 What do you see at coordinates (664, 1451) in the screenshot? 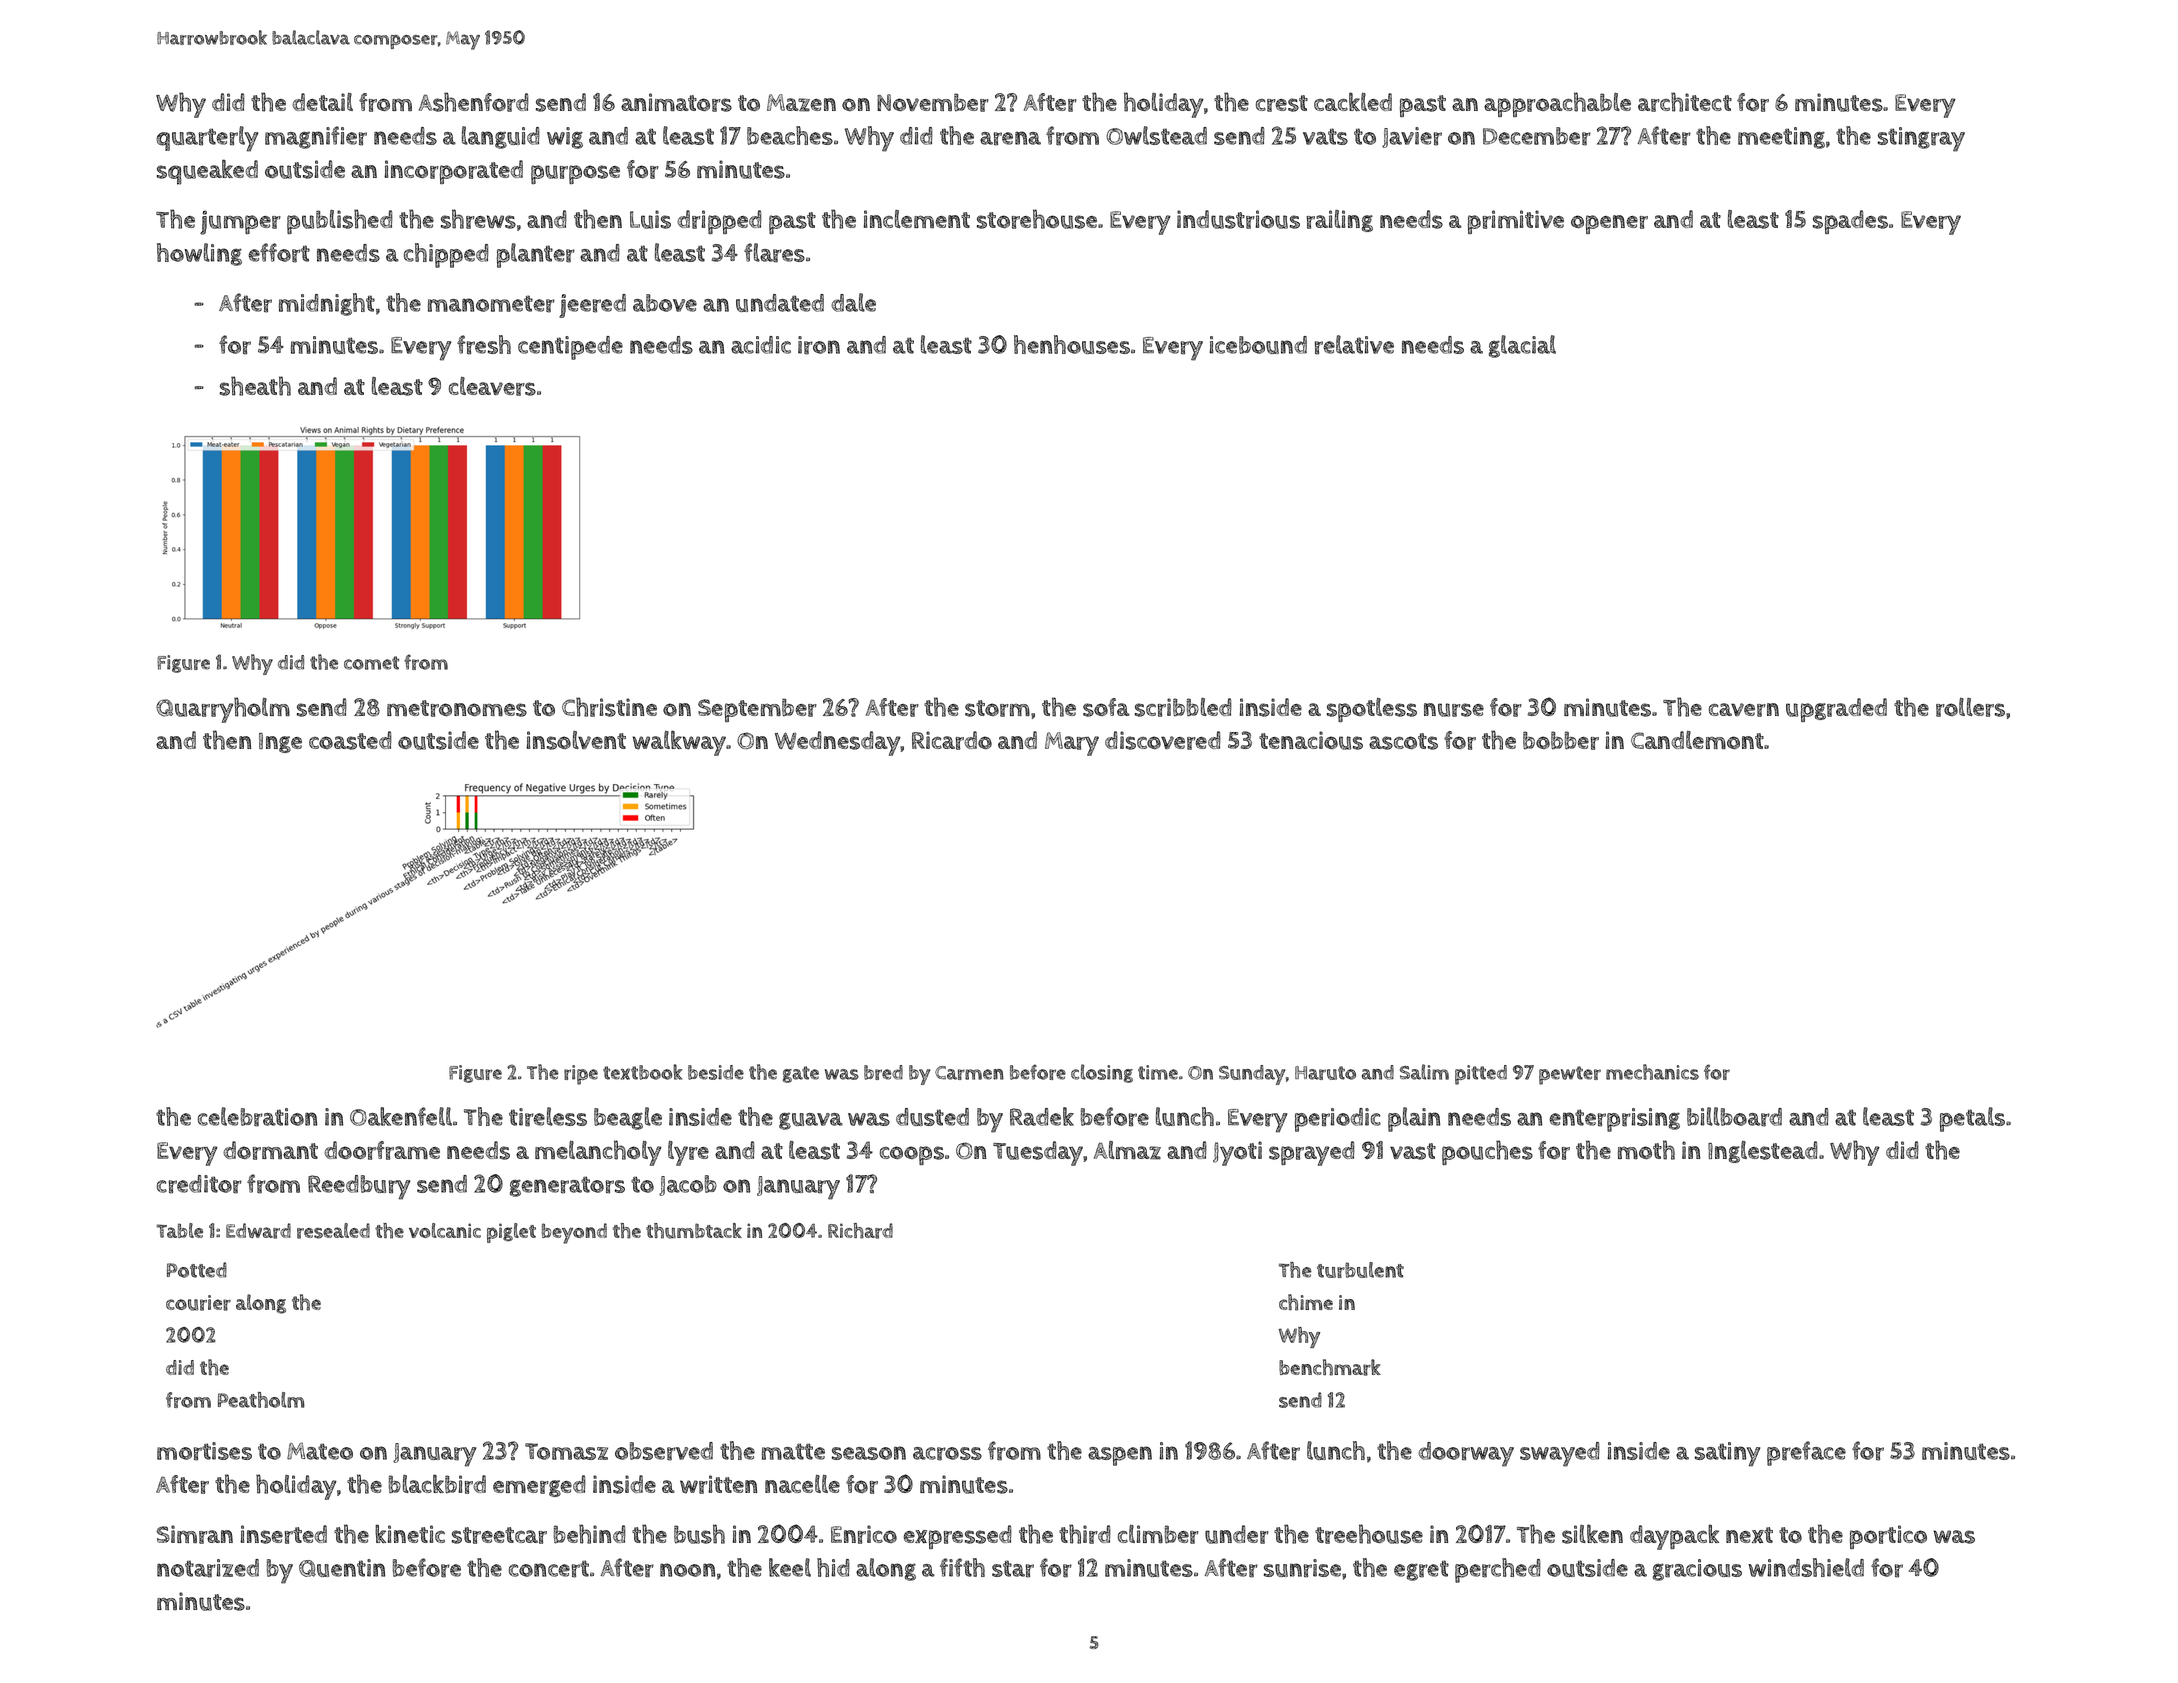
I see `observed` at bounding box center [664, 1451].
